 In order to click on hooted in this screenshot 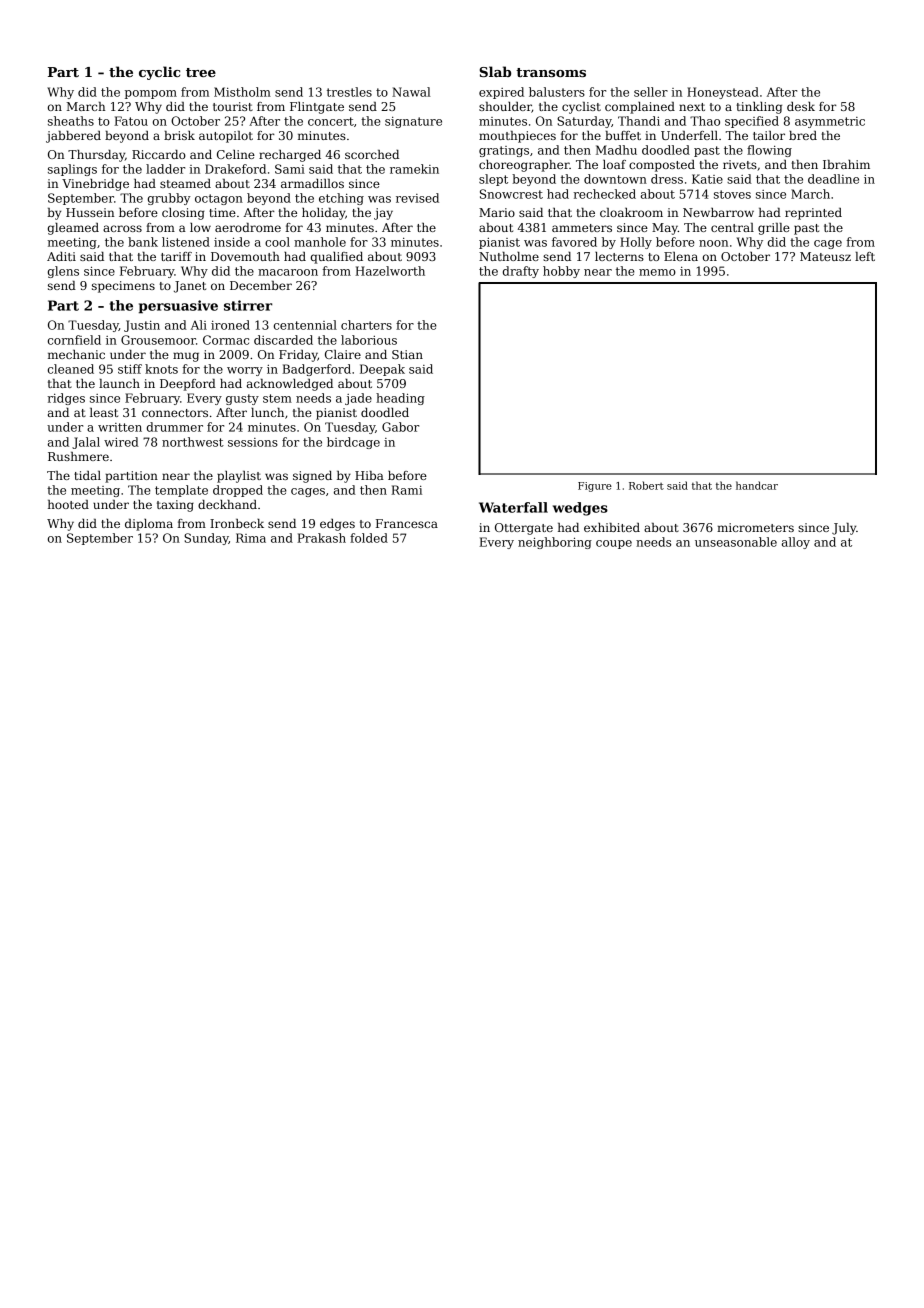, I will do `click(68, 504)`.
